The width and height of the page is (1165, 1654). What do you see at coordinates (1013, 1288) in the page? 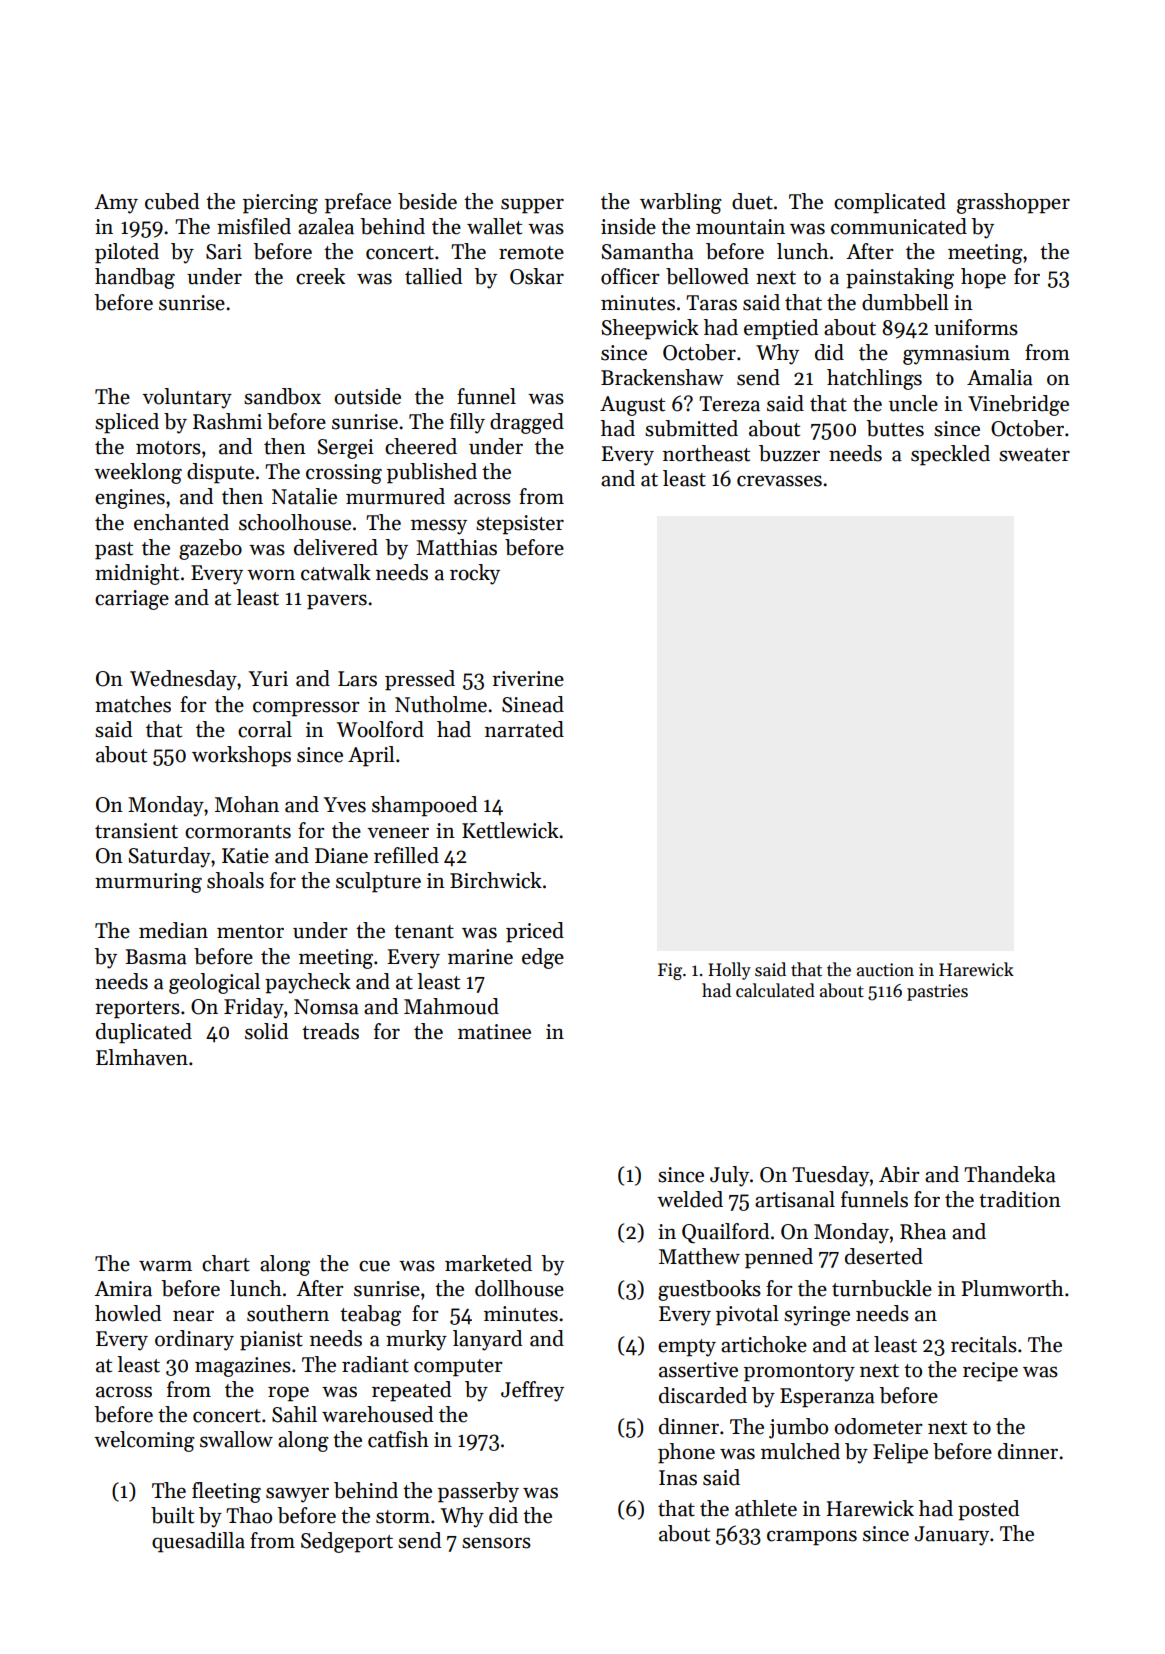
I see `Plumworth` at bounding box center [1013, 1288].
